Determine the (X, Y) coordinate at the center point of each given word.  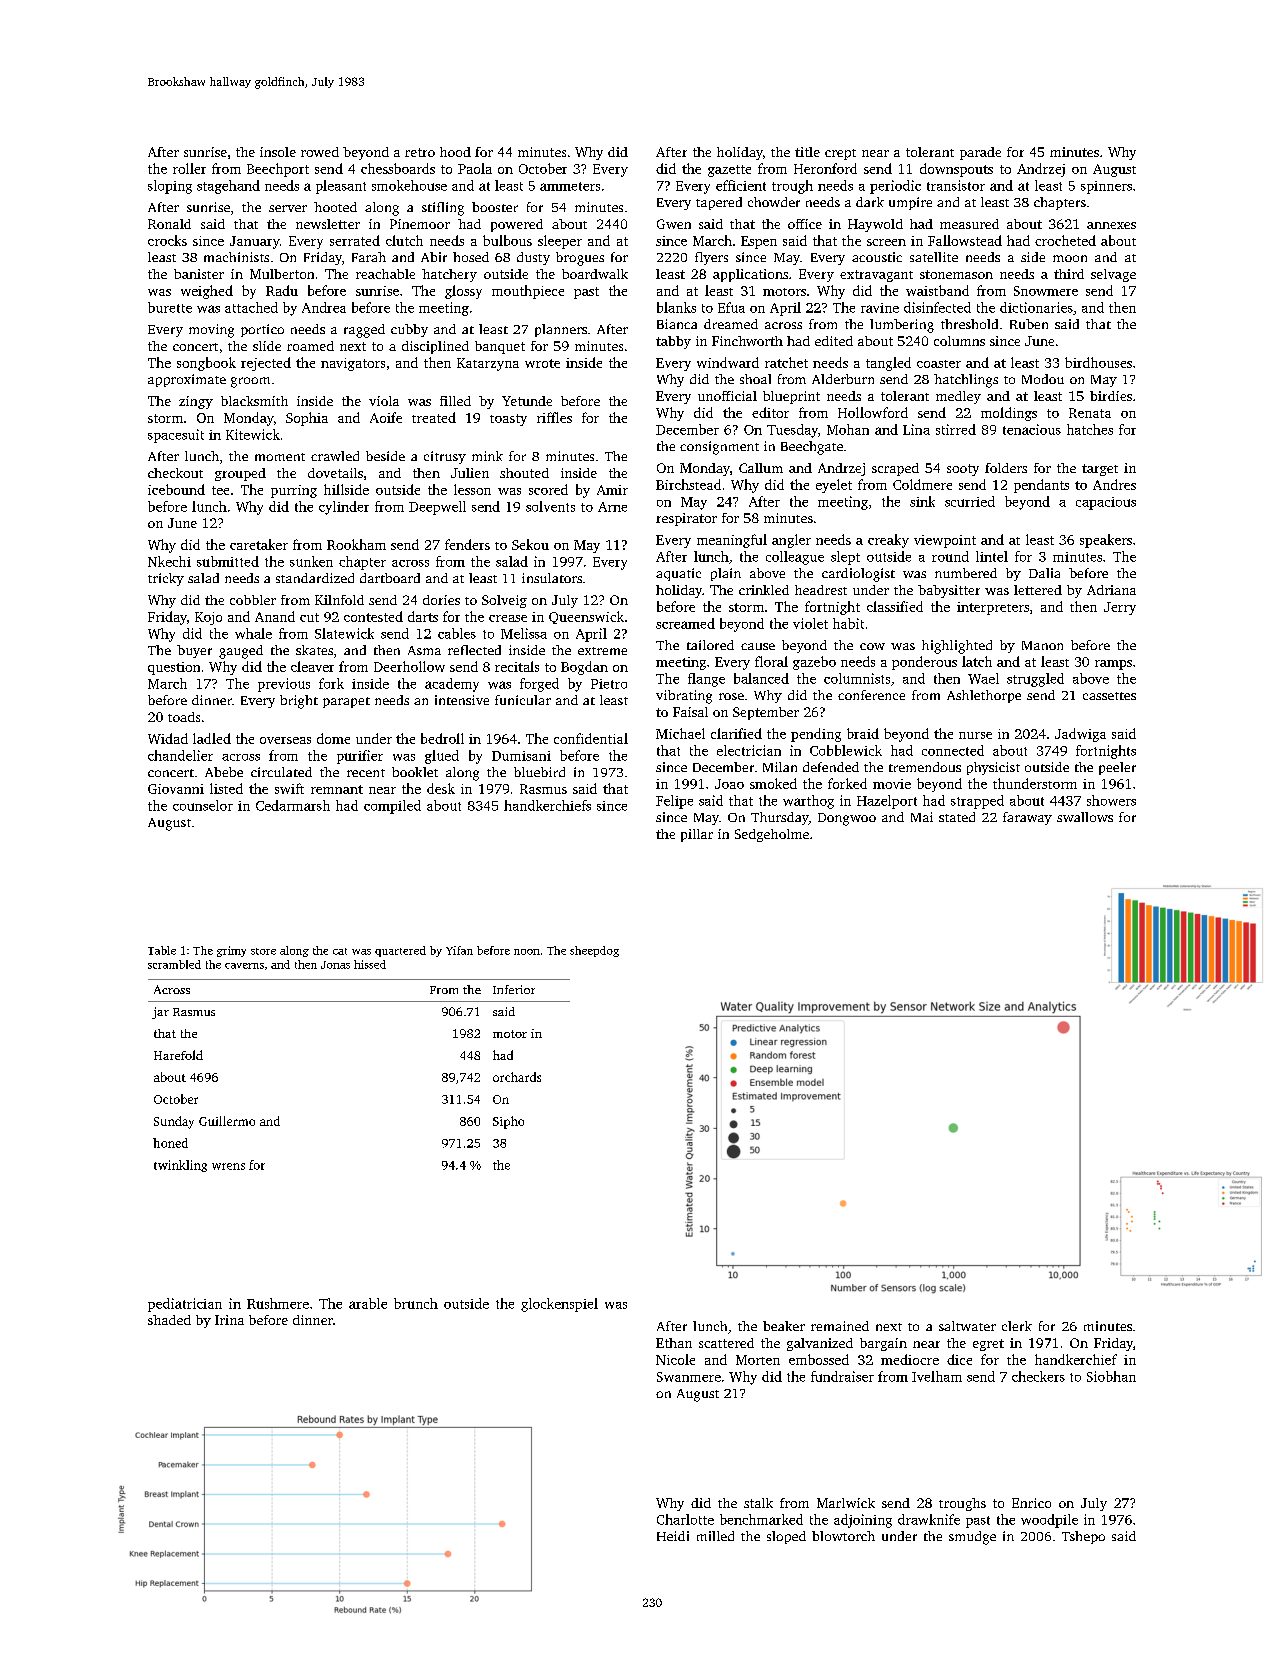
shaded (169, 1320)
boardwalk (595, 274)
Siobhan (1111, 1376)
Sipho (508, 1122)
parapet (346, 702)
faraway (1027, 818)
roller (189, 168)
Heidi (673, 1536)
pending (816, 735)
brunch (416, 1303)
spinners (1106, 187)
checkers (1038, 1376)
